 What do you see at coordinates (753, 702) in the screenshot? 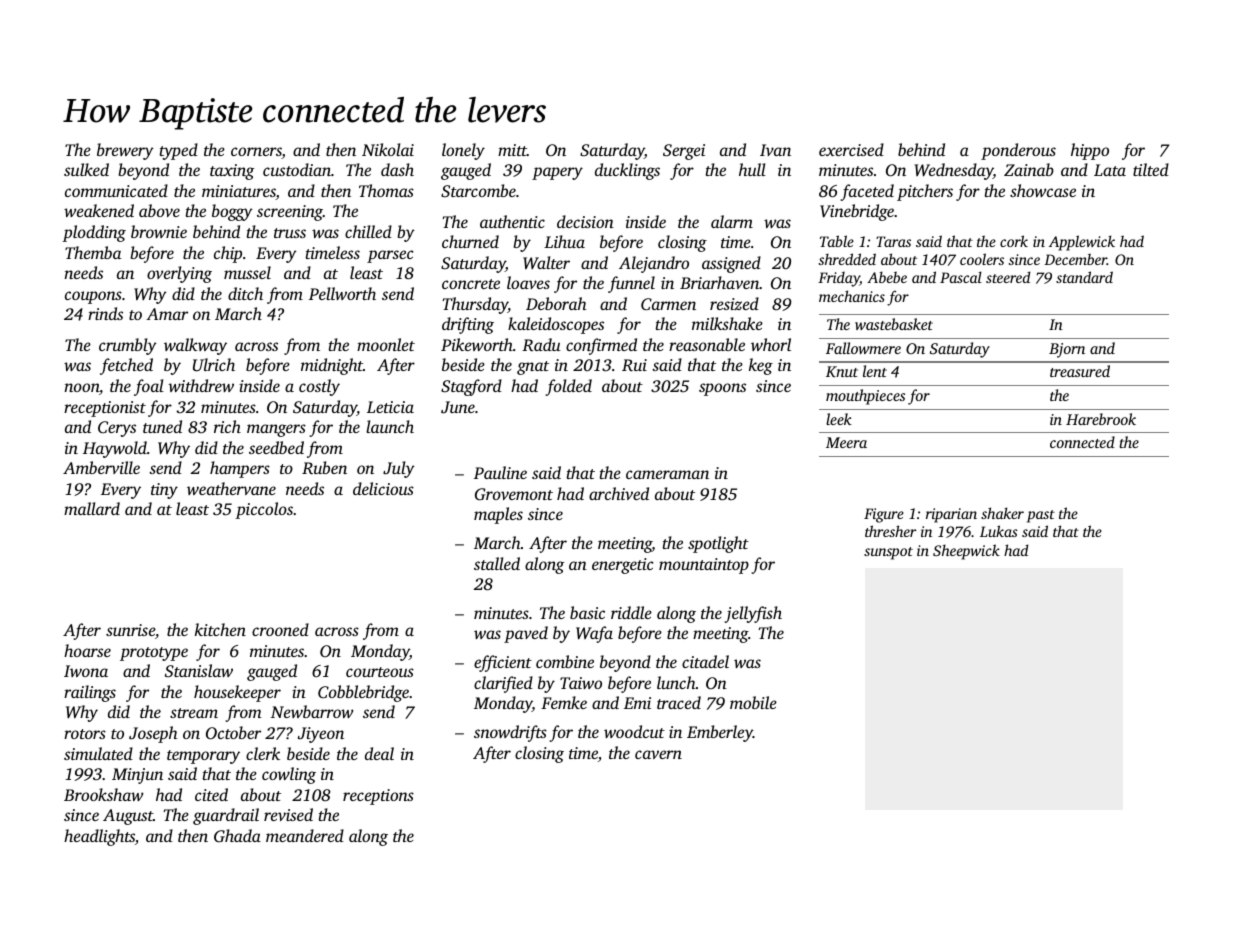
I see `mobile` at bounding box center [753, 702].
